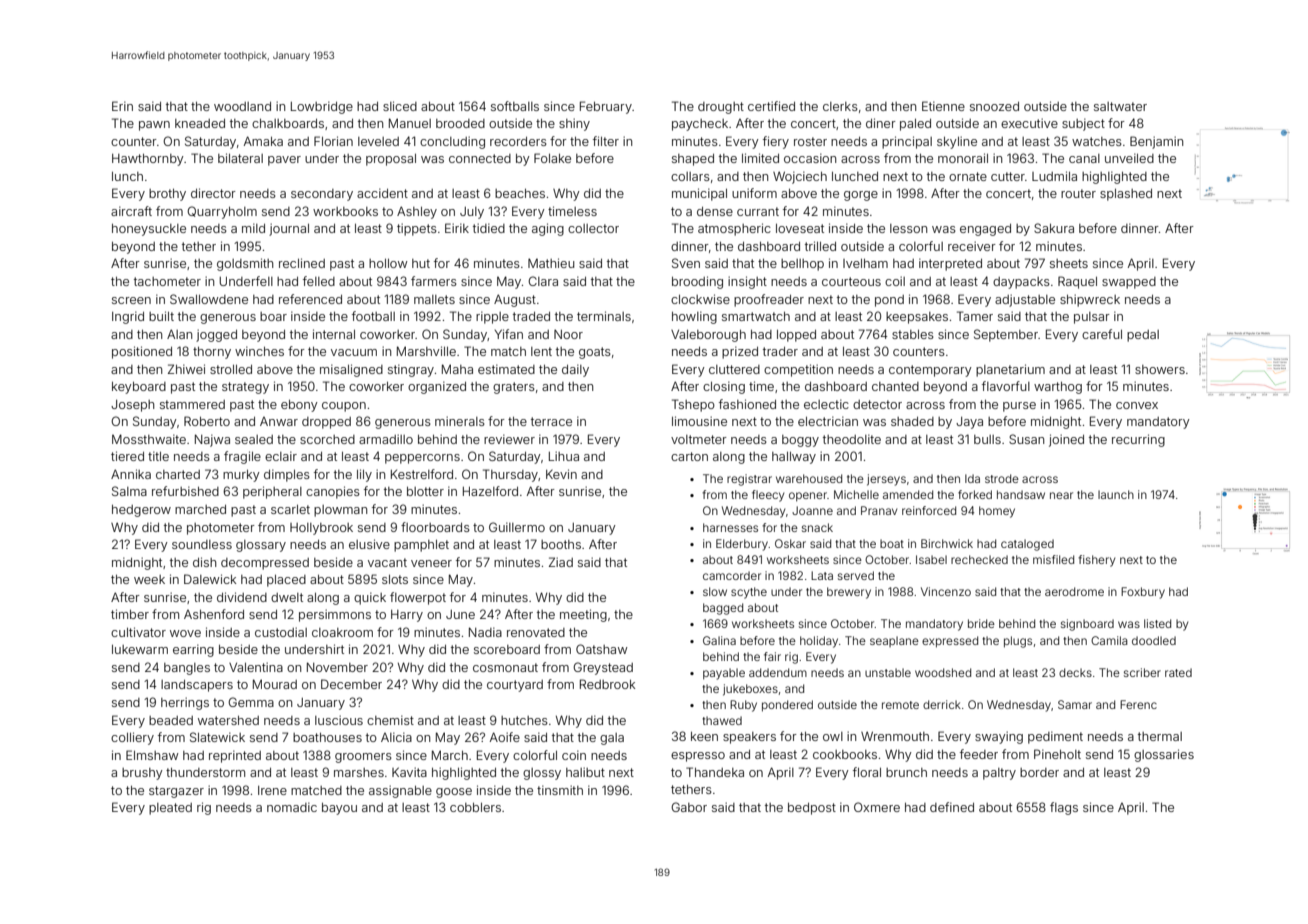 The height and width of the page is (924, 1308). I want to click on secondary, so click(322, 195).
